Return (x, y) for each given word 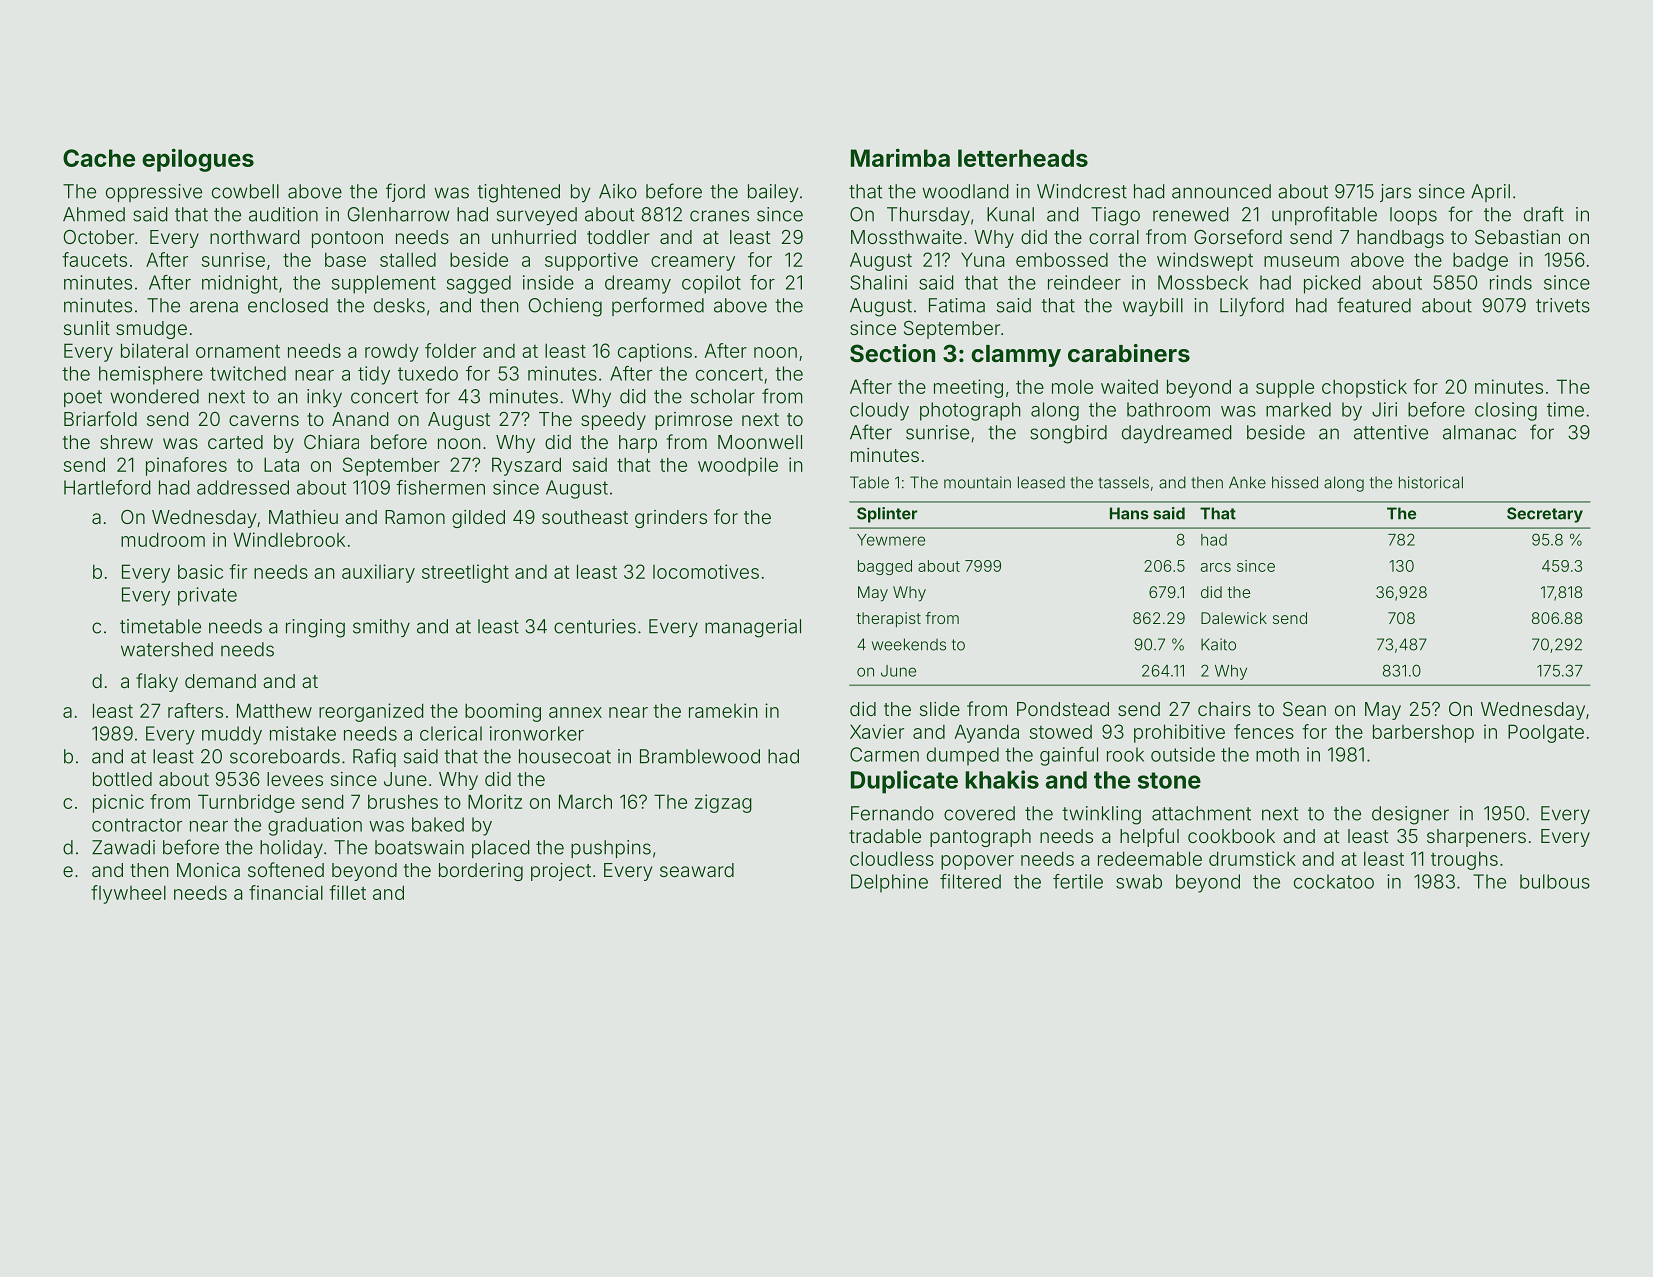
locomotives (706, 571)
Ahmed (94, 214)
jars (1395, 193)
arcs (1216, 567)
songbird (1068, 434)
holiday (291, 849)
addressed (243, 487)
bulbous (1555, 881)
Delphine (889, 883)
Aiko (618, 191)
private (207, 596)
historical (1431, 482)
